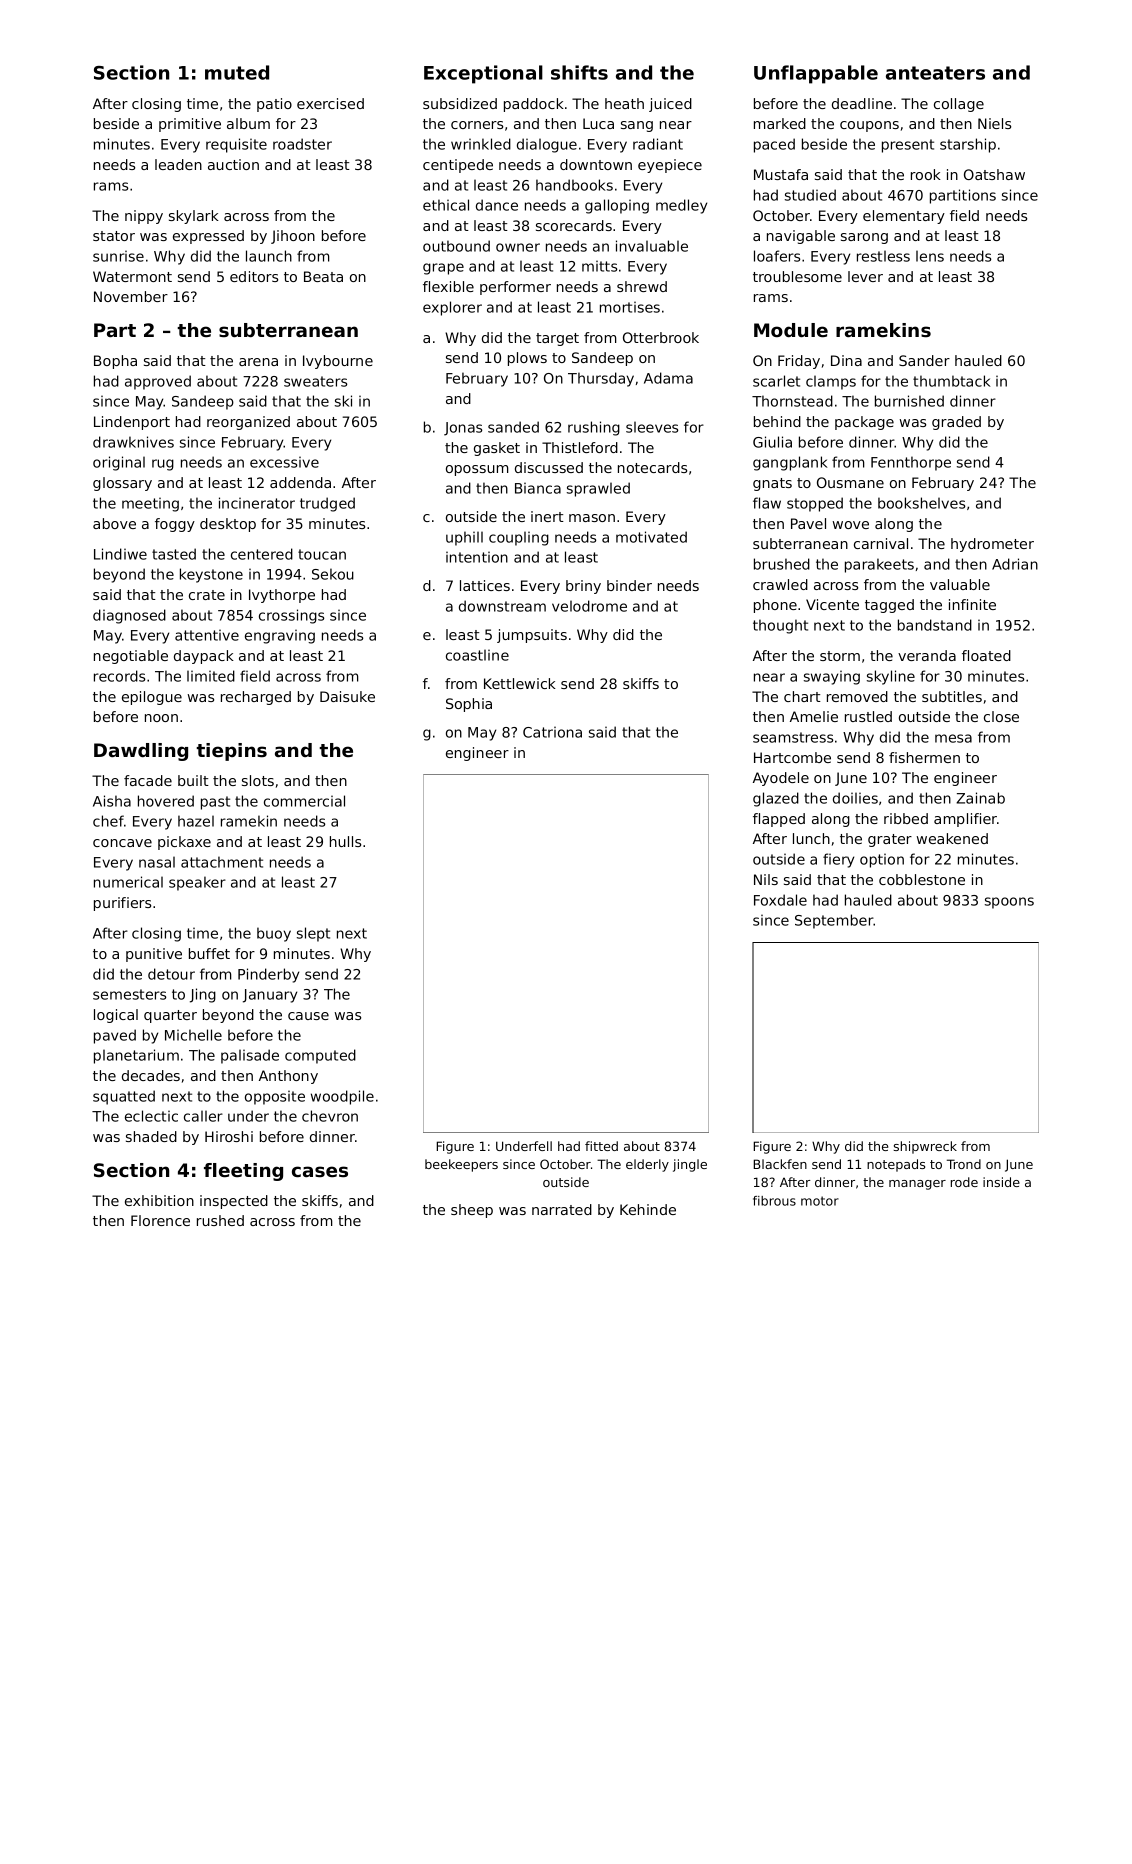 Image resolution: width=1132 pixels, height=1864 pixels. Describe the element at coordinates (538, 488) in the screenshot. I see `Bianca` at that location.
